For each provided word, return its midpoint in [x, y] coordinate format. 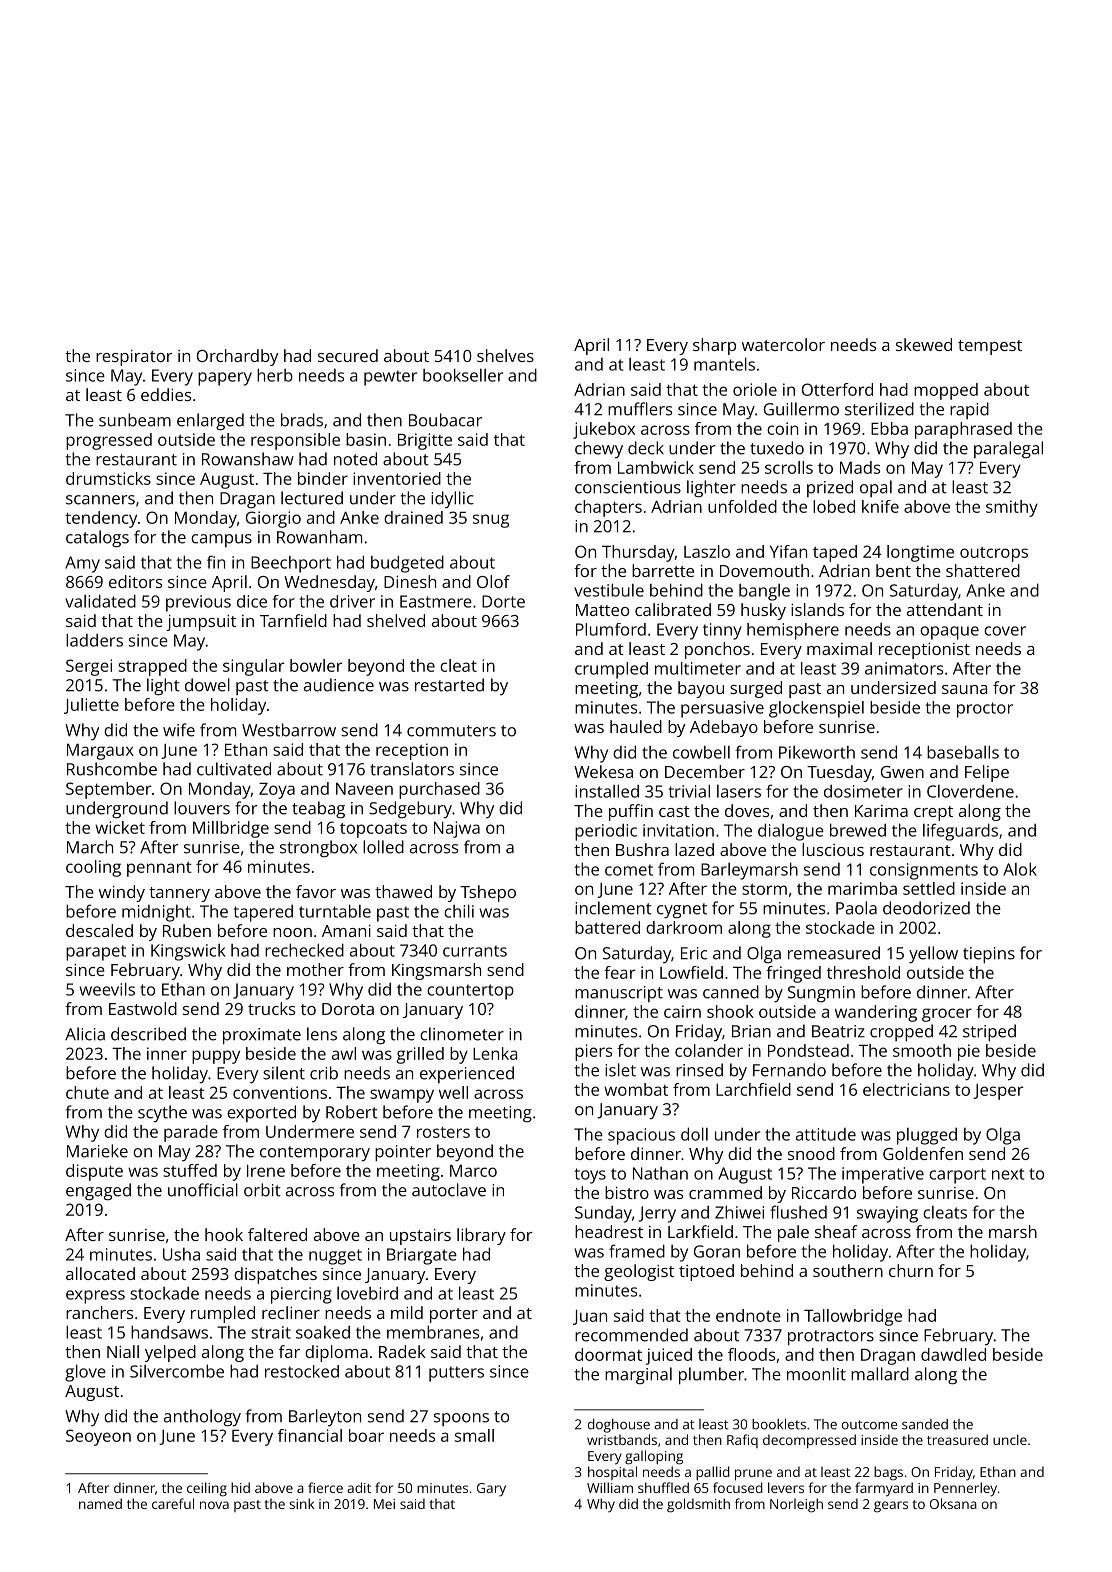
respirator [134, 357]
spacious [641, 1136]
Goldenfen [923, 1153]
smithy [1012, 508]
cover [1005, 631]
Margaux [100, 751]
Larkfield [700, 1231]
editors [135, 581]
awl [344, 1053]
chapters [608, 508]
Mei [384, 1504]
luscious [833, 849]
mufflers [640, 409]
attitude [826, 1134]
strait [271, 1332]
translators [412, 769]
